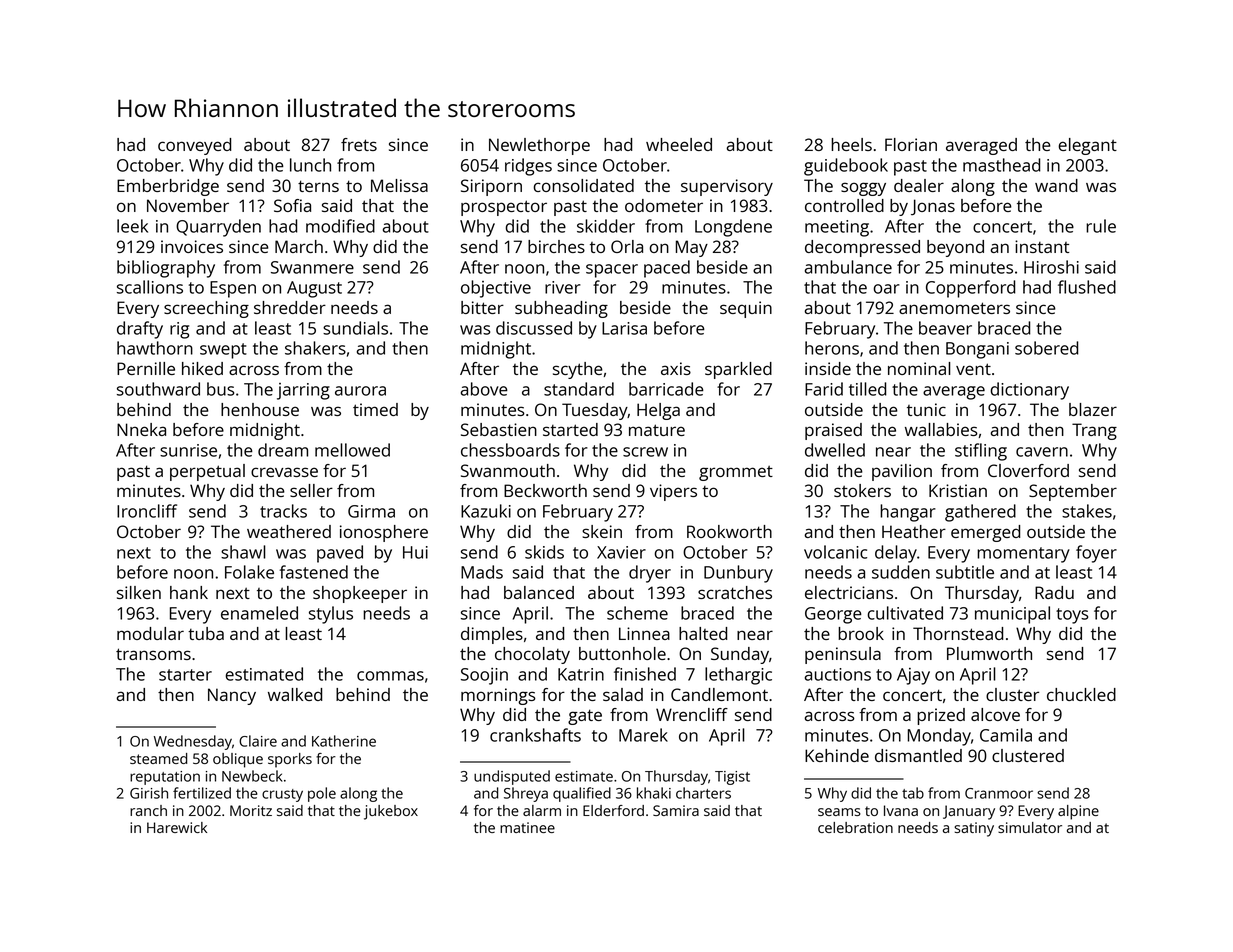 The width and height of the screenshot is (1233, 952). What do you see at coordinates (1030, 827) in the screenshot?
I see `simulator` at bounding box center [1030, 827].
